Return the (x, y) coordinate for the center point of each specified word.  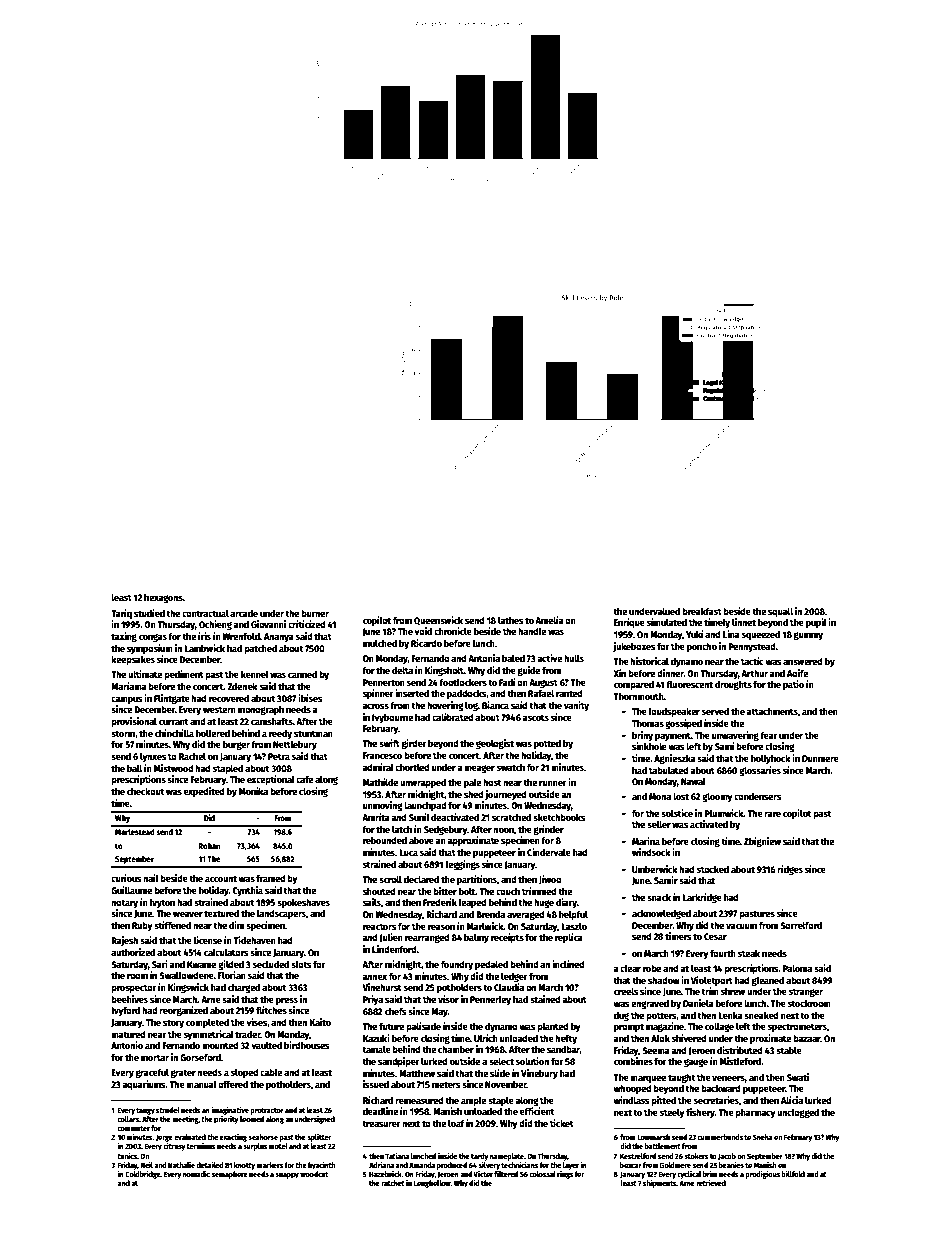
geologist (495, 744)
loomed (252, 1119)
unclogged (798, 1113)
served (715, 711)
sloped (245, 1073)
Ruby (142, 926)
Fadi (507, 682)
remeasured (419, 1100)
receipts (507, 938)
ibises (310, 698)
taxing (124, 637)
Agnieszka (675, 759)
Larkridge (702, 898)
